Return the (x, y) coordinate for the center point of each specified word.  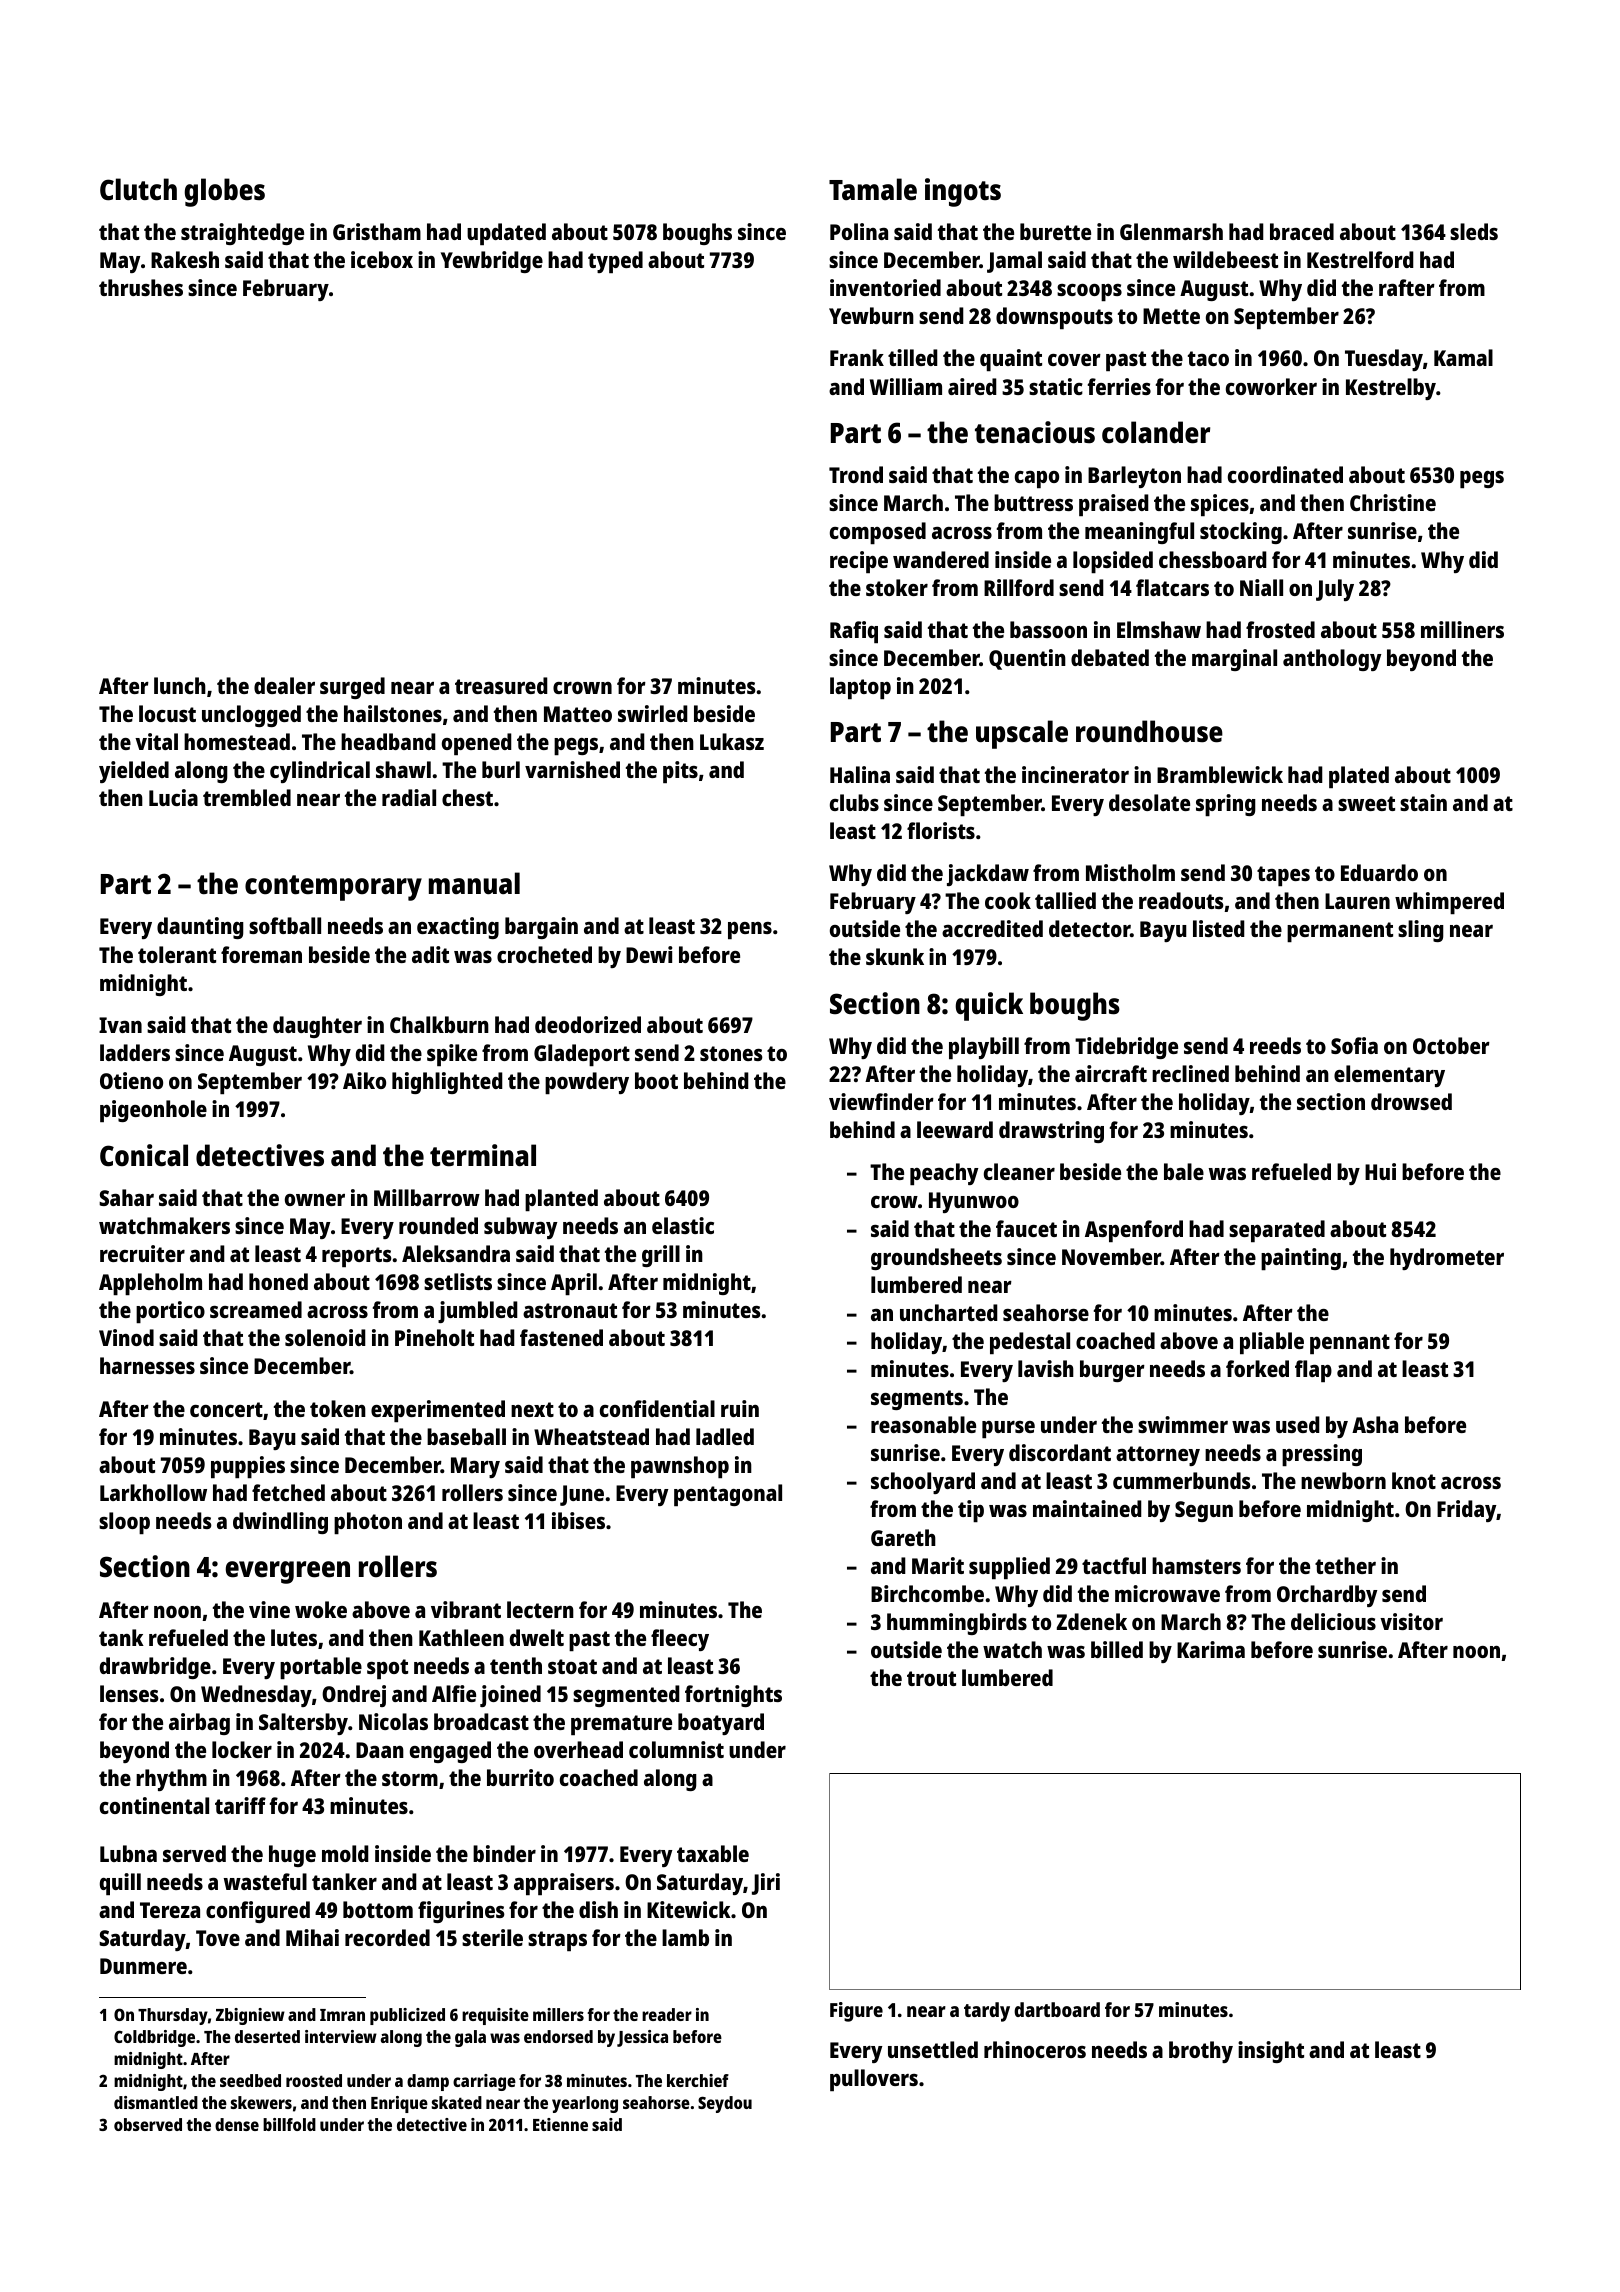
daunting (200, 928)
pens (750, 930)
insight (1271, 2052)
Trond (856, 474)
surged (352, 688)
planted (561, 1200)
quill (120, 1884)
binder (504, 1853)
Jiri (766, 1884)
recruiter (142, 1253)
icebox (382, 259)
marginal (1234, 660)
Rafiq (854, 632)
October (1451, 1045)
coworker (1271, 386)
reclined (1190, 1073)
